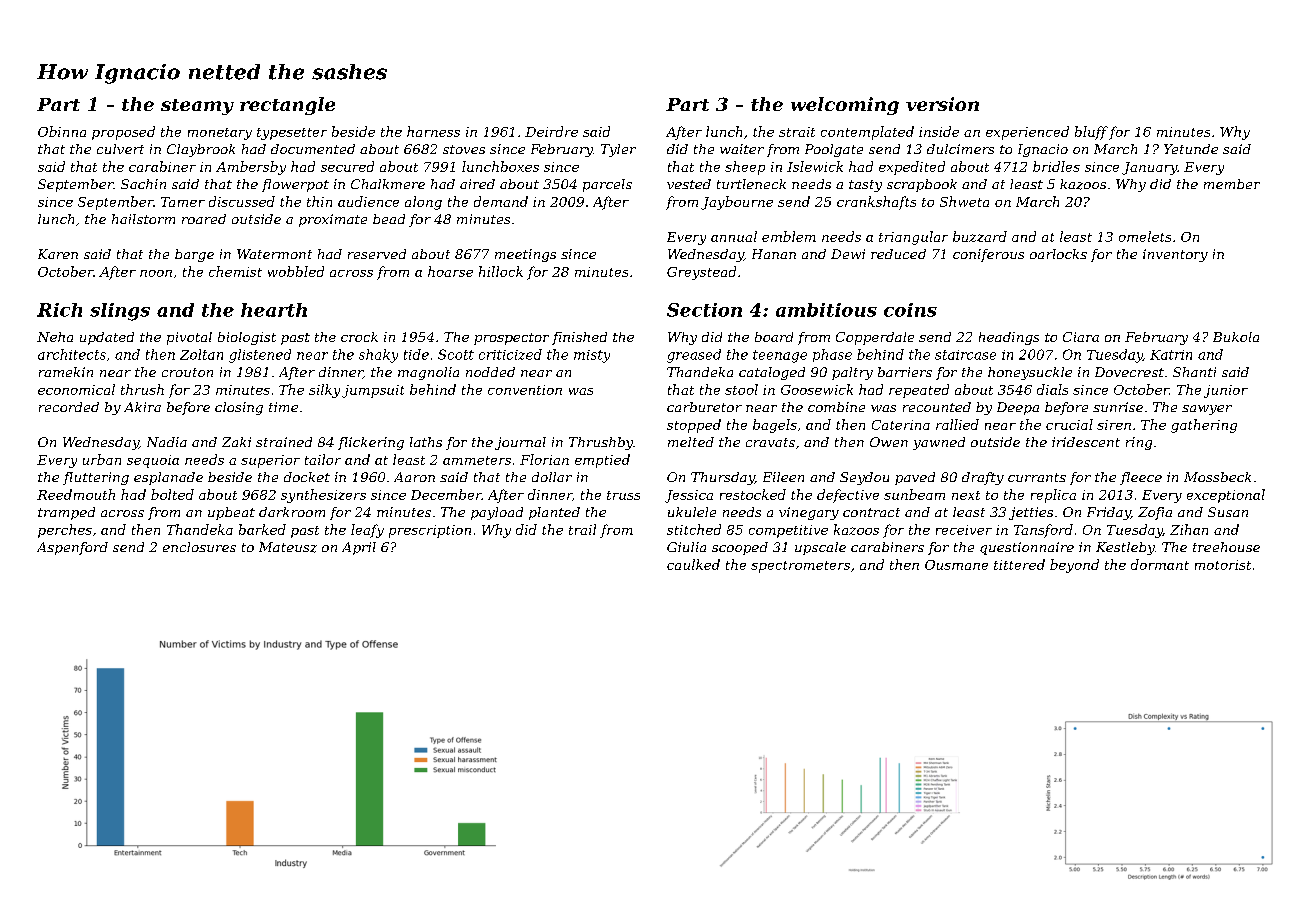 The image size is (1308, 924). What do you see at coordinates (1018, 408) in the page?
I see `Deepa` at bounding box center [1018, 408].
